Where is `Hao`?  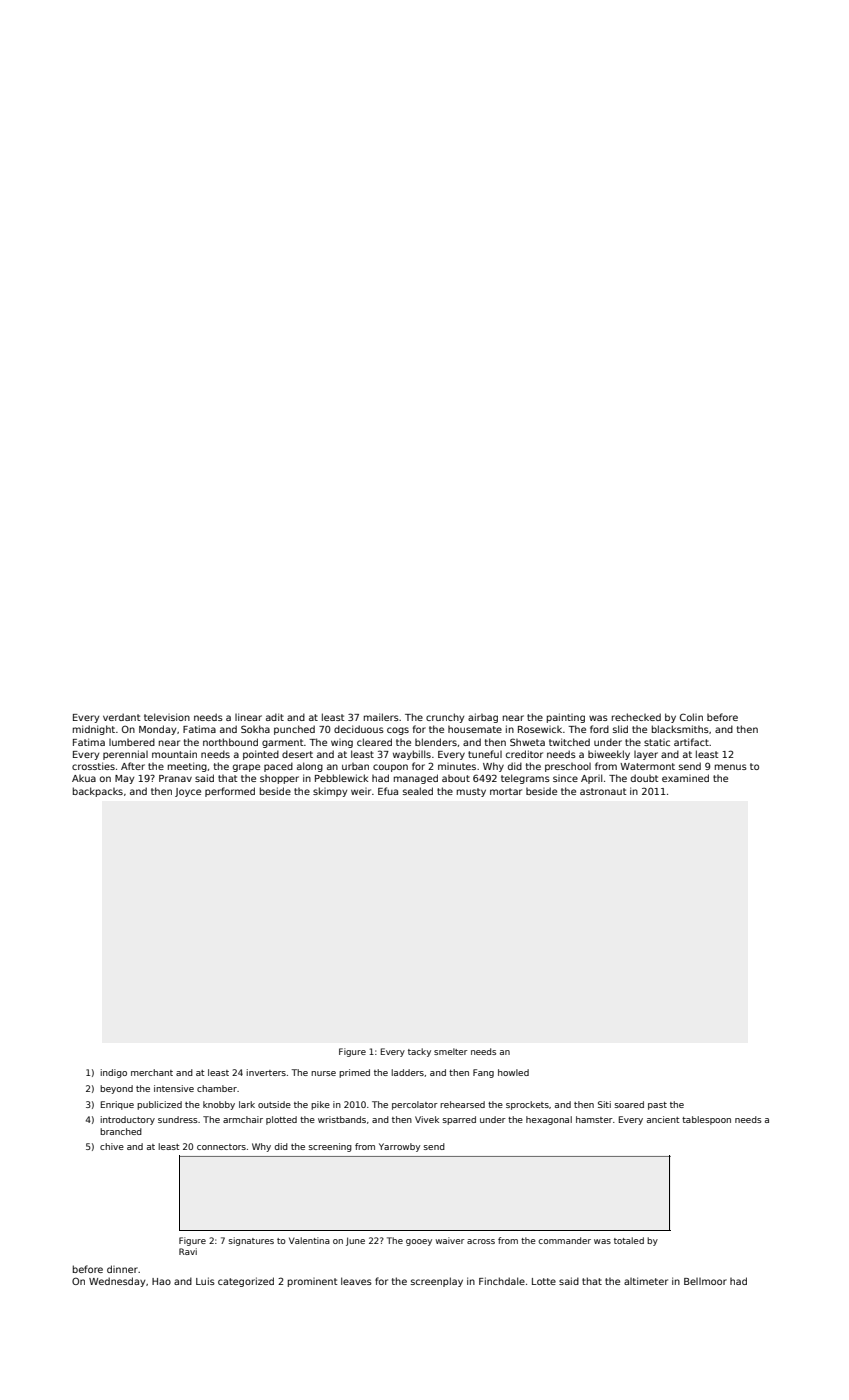
Hao is located at coordinates (161, 1281).
